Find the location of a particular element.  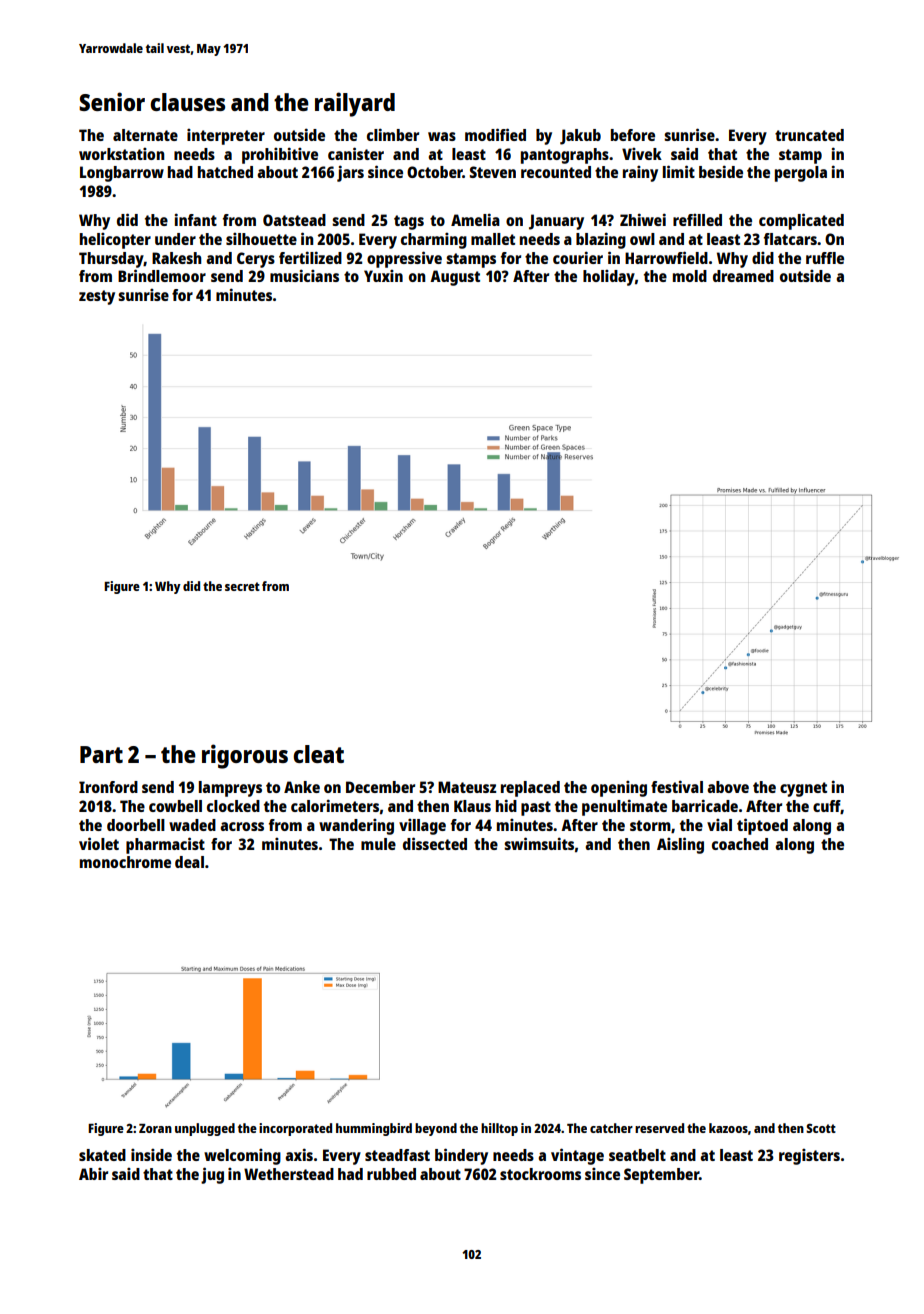

skated is located at coordinates (102, 1155).
